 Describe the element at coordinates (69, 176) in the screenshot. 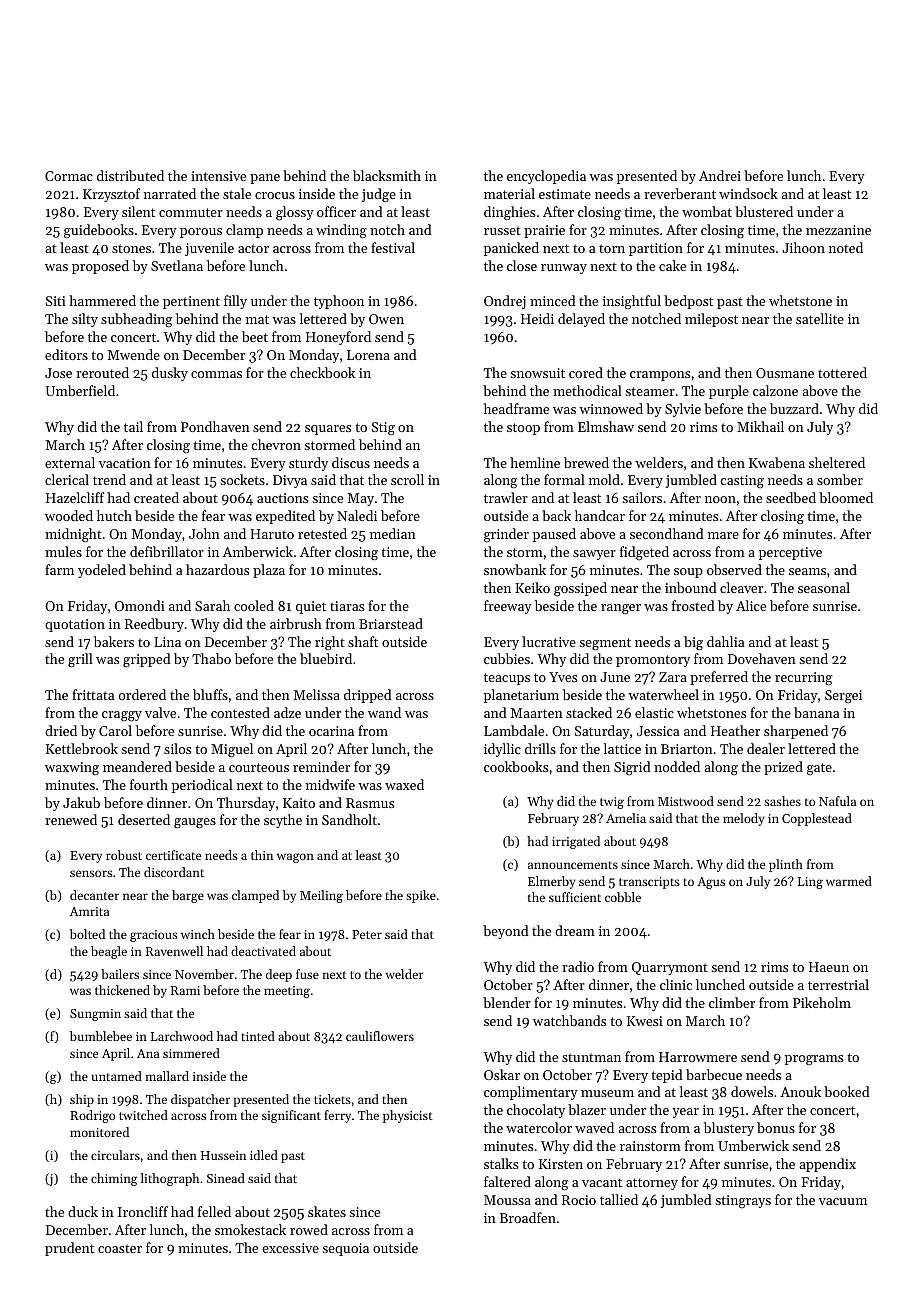

I see `Cormac` at that location.
